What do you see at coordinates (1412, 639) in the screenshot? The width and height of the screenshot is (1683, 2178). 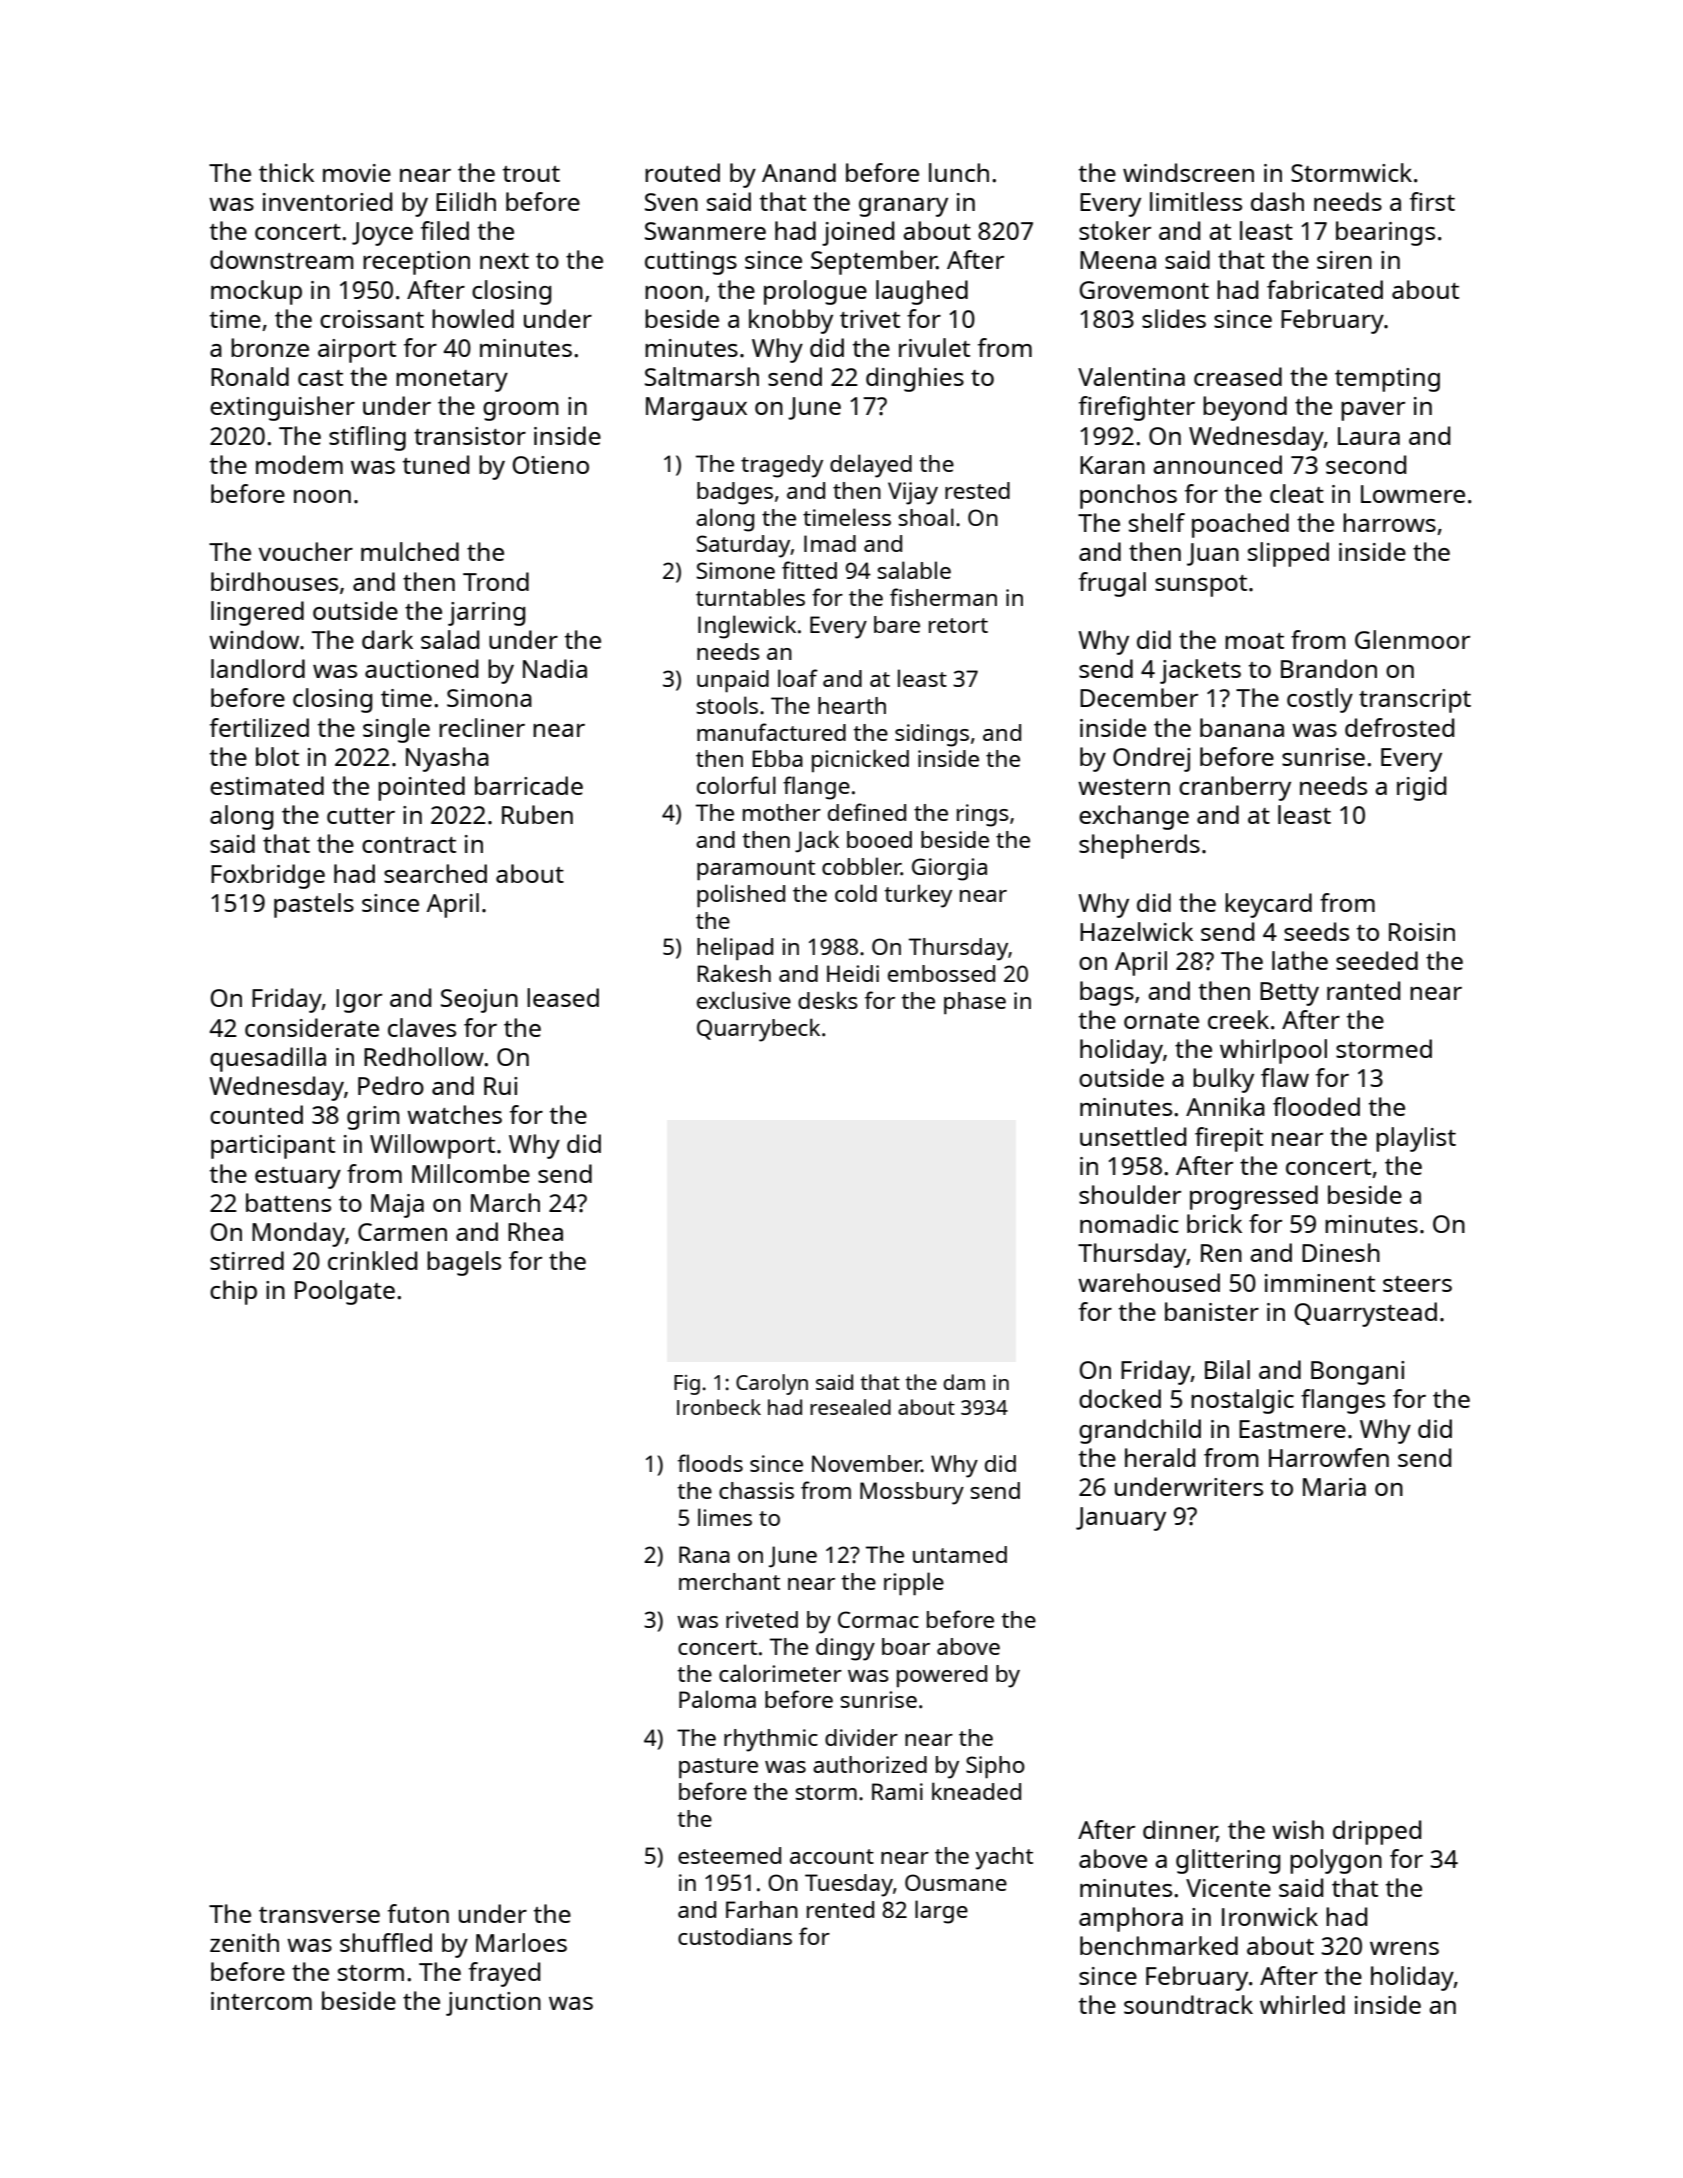 I see `Glenmoor` at bounding box center [1412, 639].
